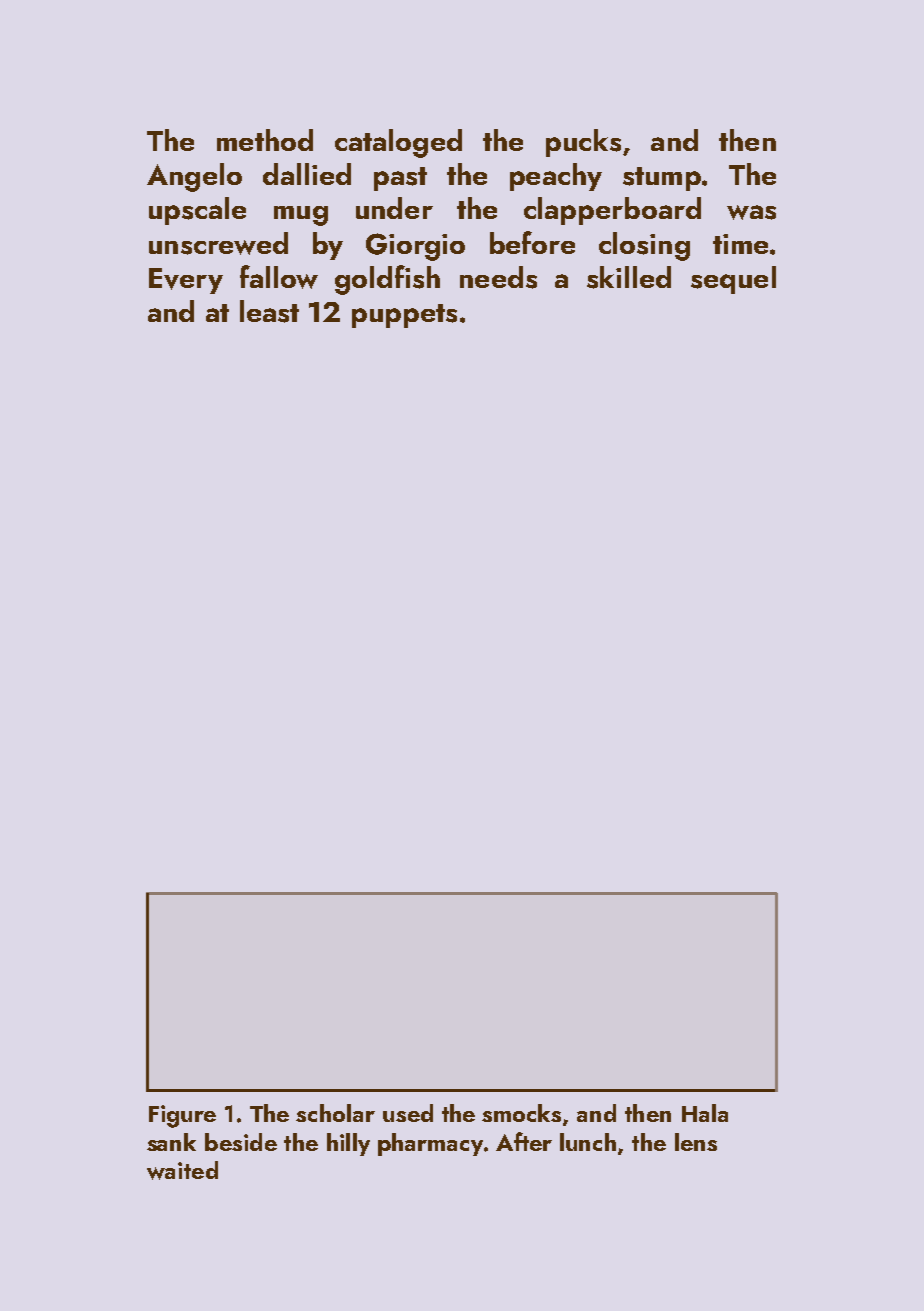 The image size is (924, 1311). What do you see at coordinates (612, 211) in the screenshot?
I see `clapperboard` at bounding box center [612, 211].
